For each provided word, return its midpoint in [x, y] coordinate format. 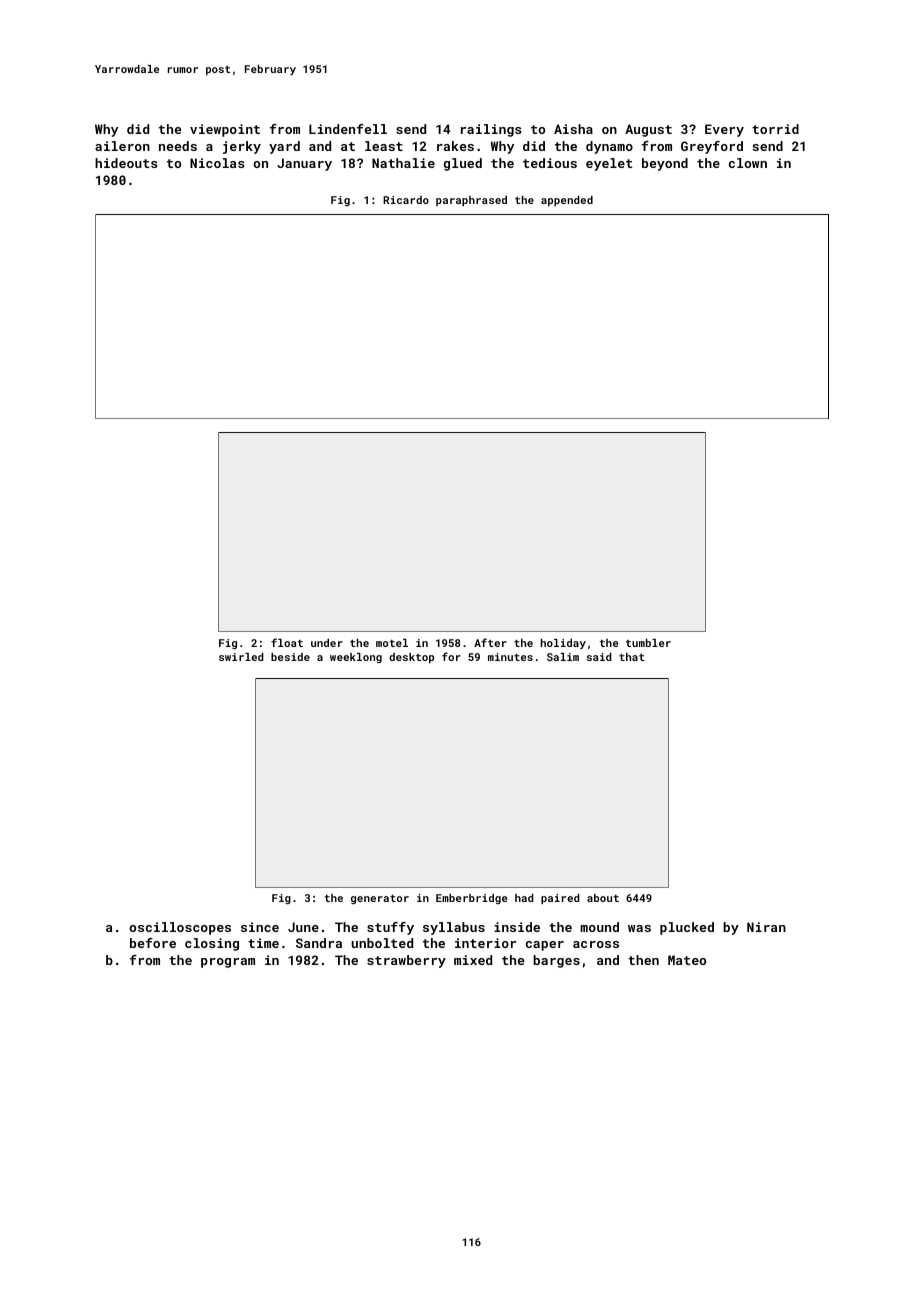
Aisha [573, 129]
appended [567, 201]
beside [290, 657]
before [153, 943]
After [490, 642]
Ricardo [406, 200]
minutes [510, 657]
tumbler [648, 643]
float [287, 642]
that [632, 657]
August [648, 130]
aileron [122, 146]
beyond [665, 164]
